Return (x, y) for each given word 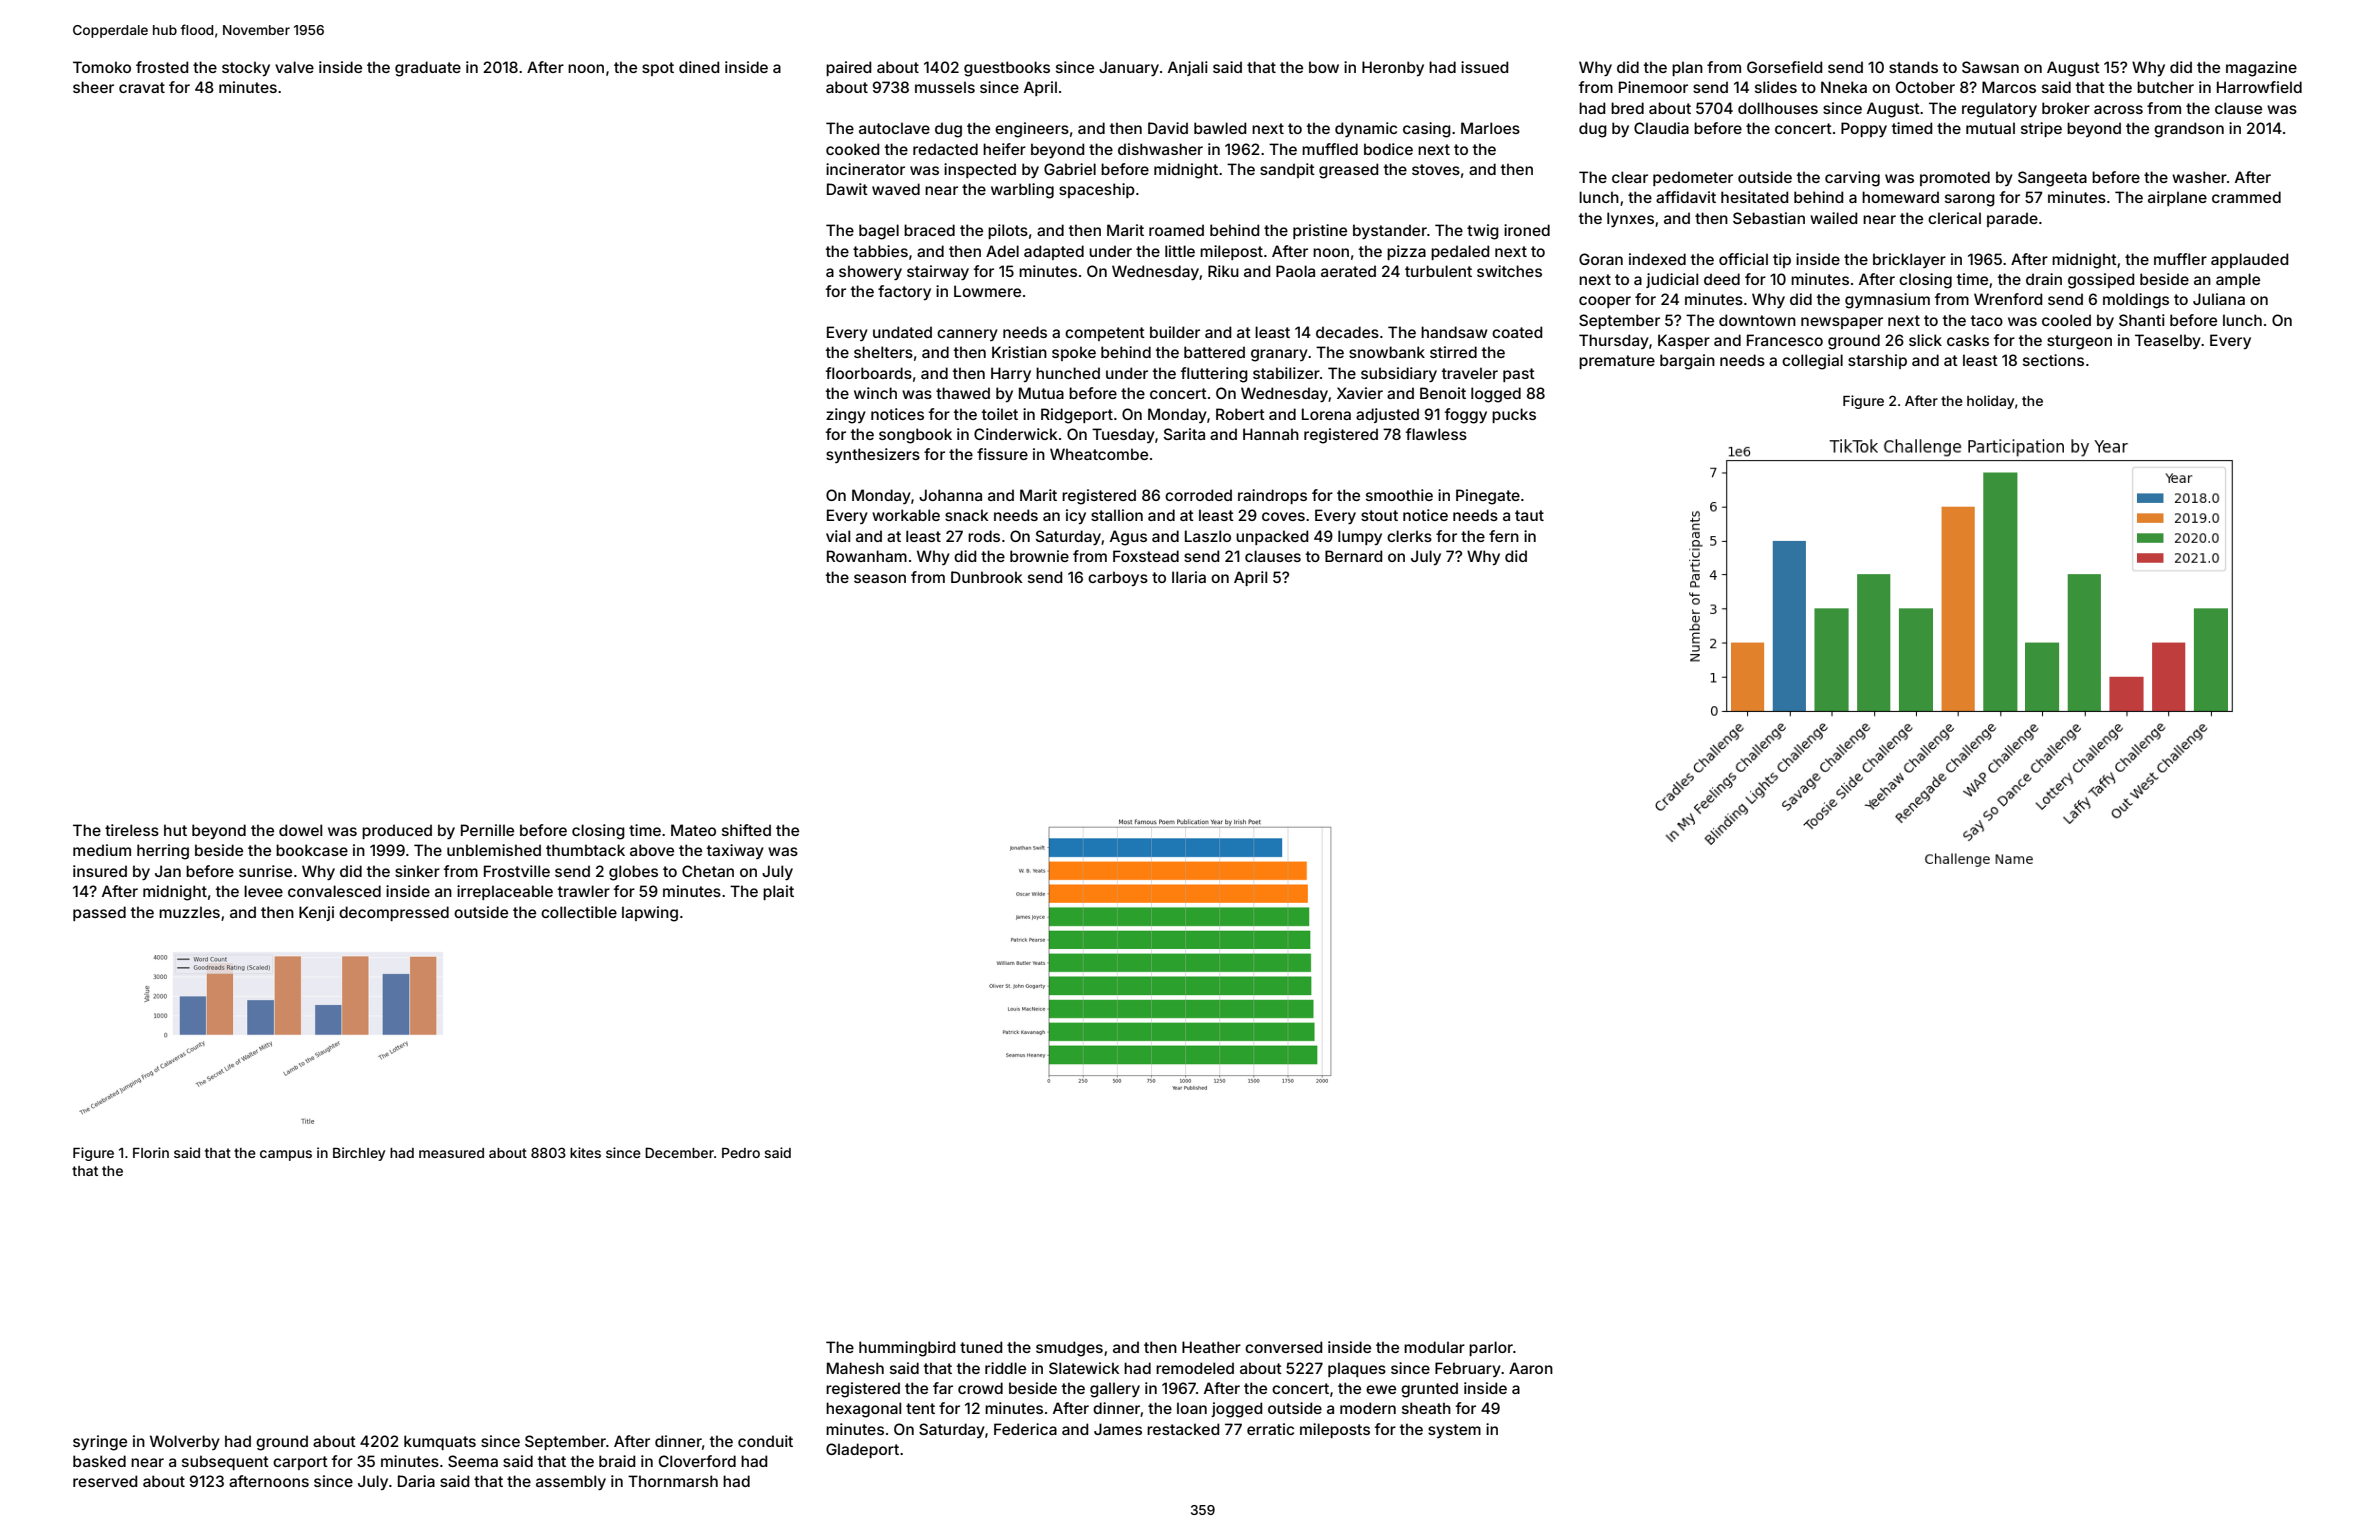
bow (1324, 67)
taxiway (735, 851)
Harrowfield (2259, 87)
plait (778, 892)
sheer (93, 87)
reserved (105, 1481)
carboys (1118, 578)
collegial (1812, 362)
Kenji (316, 913)
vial (838, 536)
